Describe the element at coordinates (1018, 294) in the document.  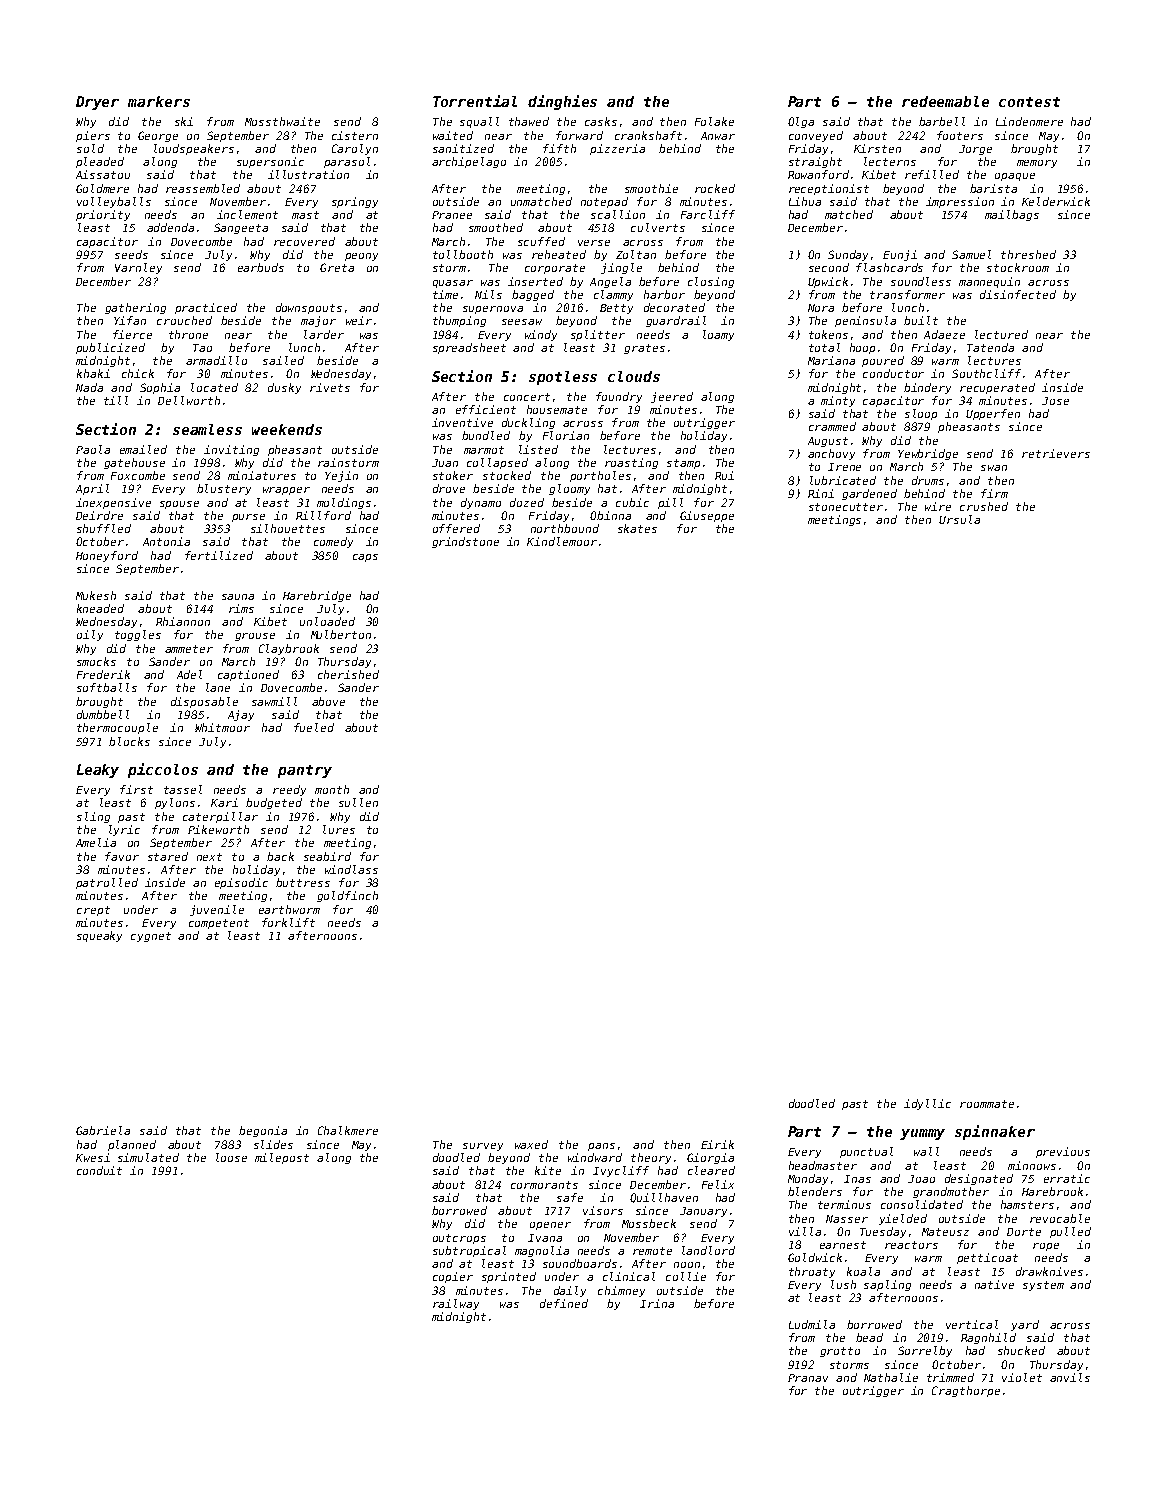
I see `disinfected` at that location.
